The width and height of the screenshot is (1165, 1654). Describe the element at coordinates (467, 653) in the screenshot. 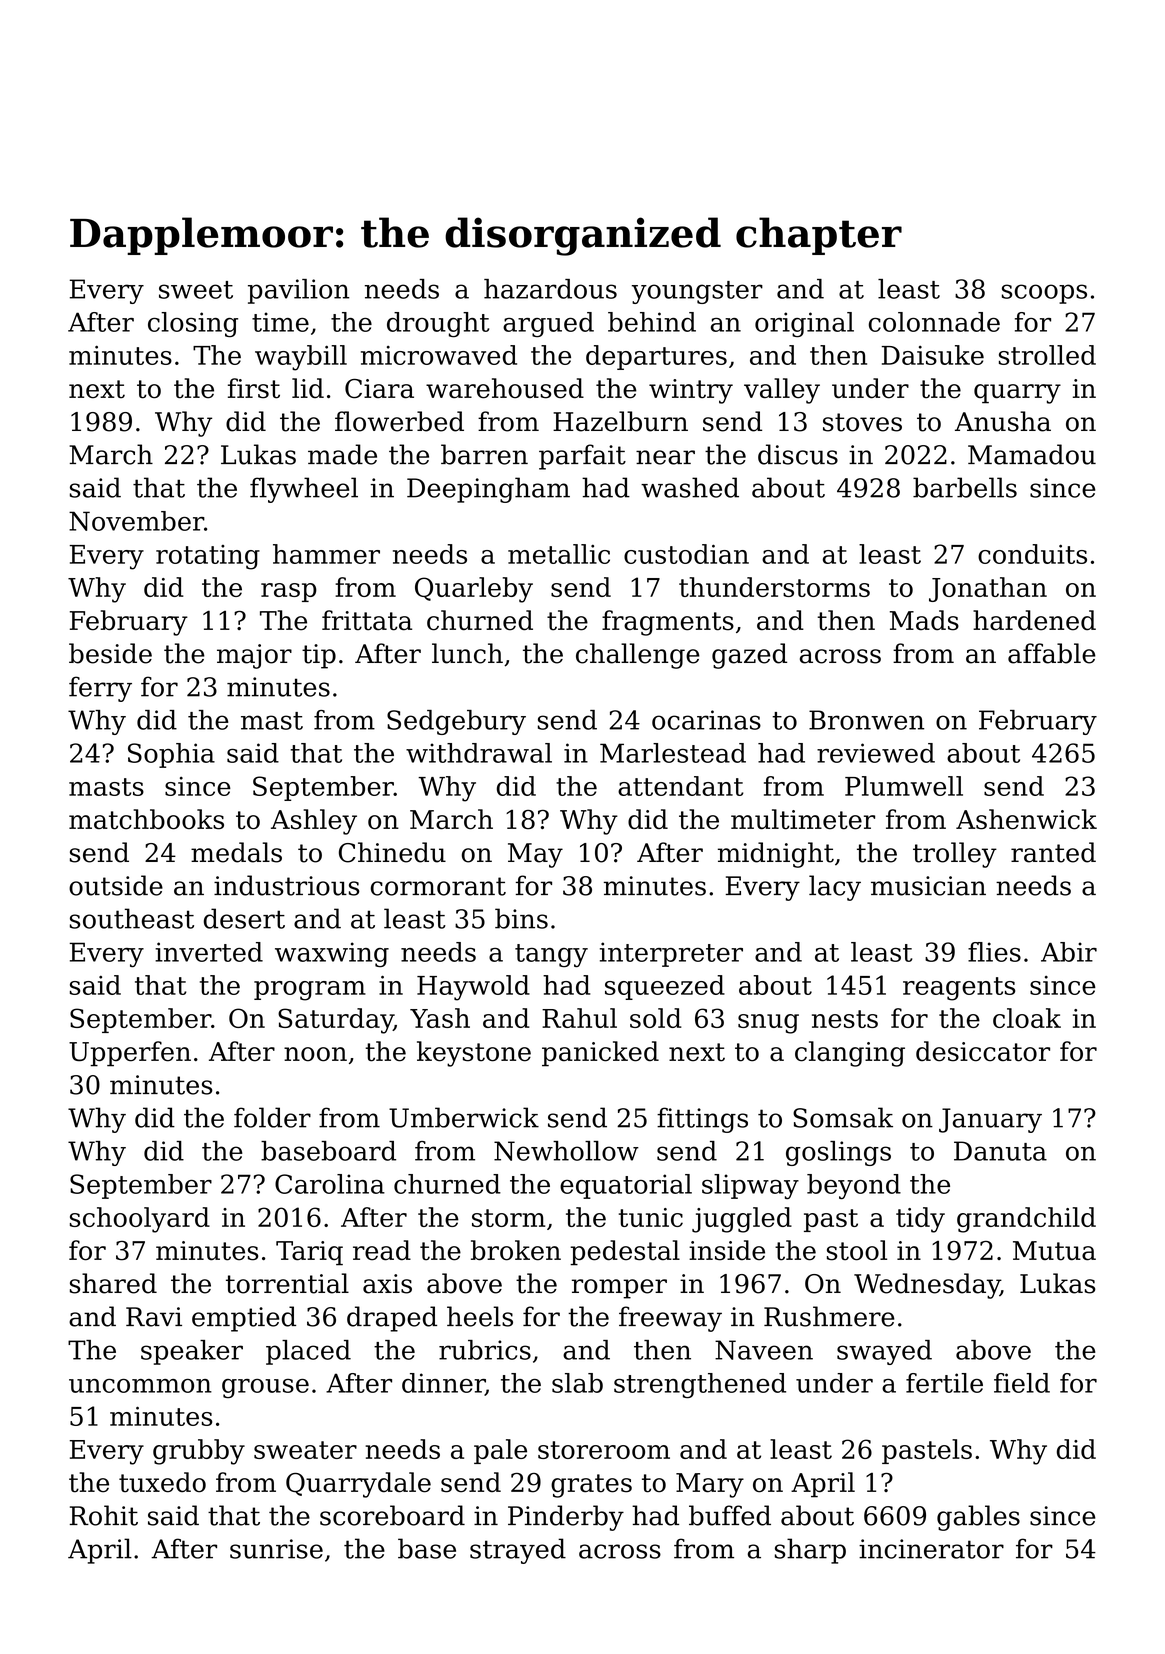

I see `lunch` at that location.
